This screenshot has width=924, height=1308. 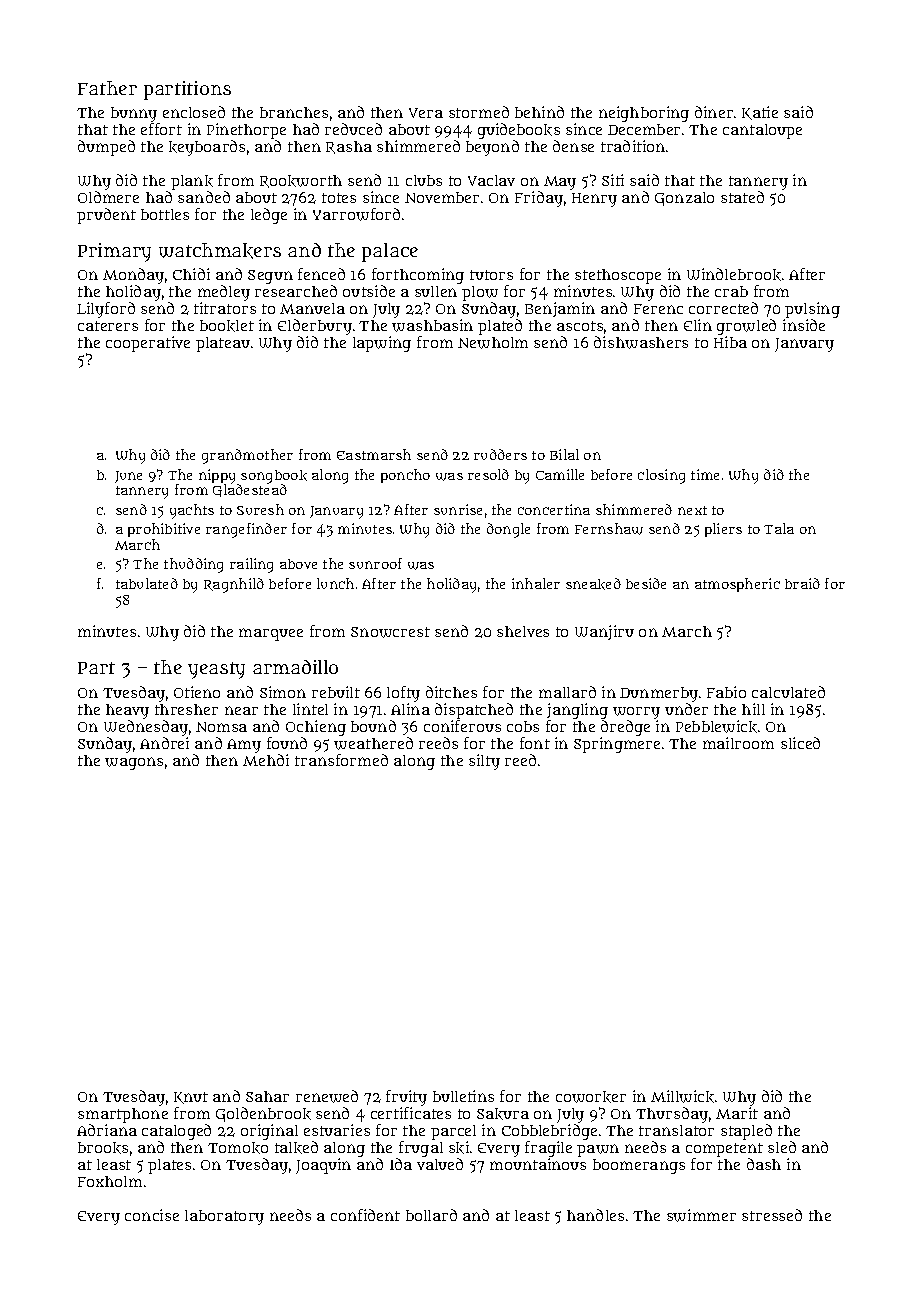 What do you see at coordinates (536, 583) in the screenshot?
I see `inhaler` at bounding box center [536, 583].
